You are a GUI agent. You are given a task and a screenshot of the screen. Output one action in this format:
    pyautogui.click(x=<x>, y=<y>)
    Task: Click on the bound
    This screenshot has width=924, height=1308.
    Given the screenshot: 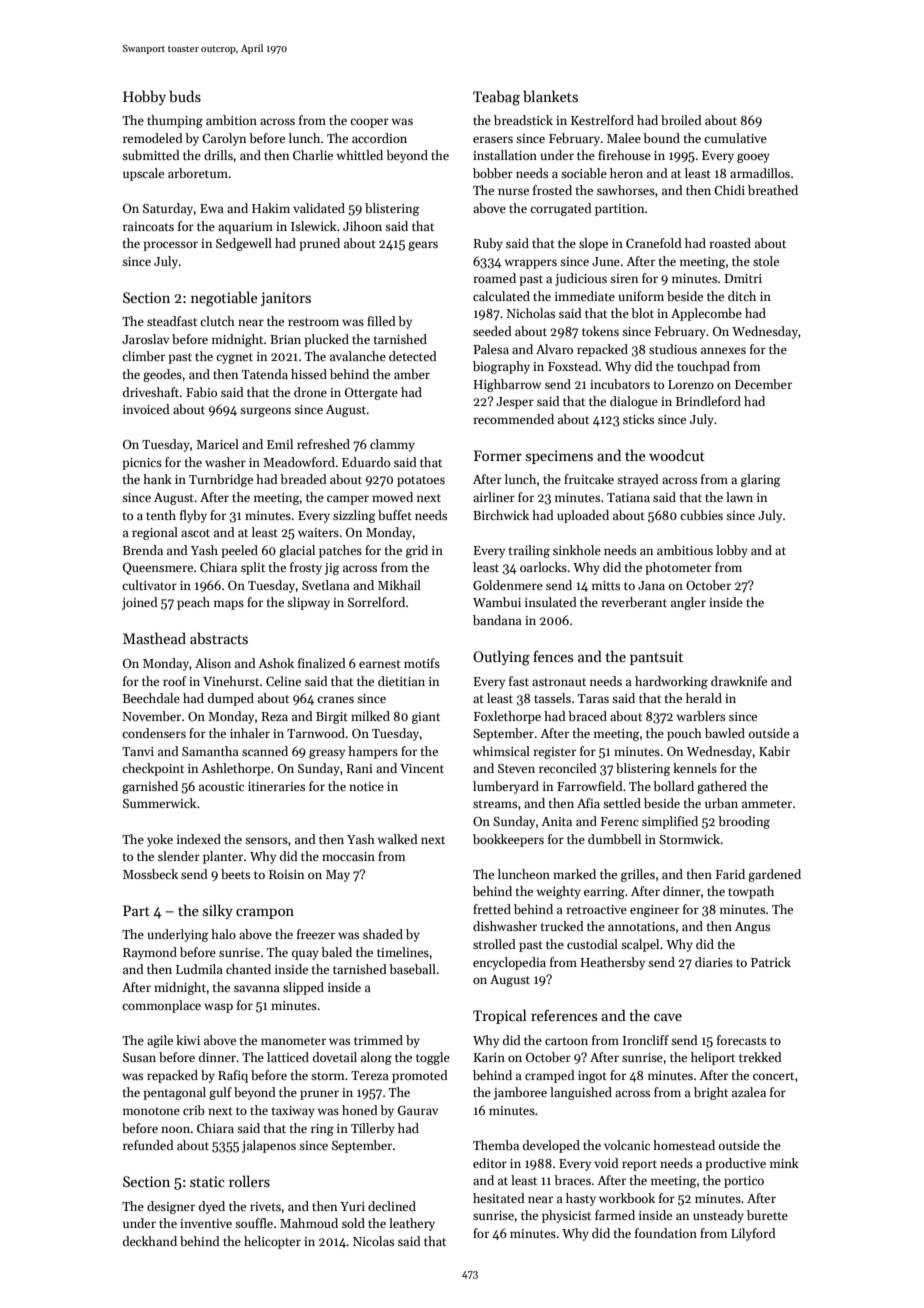 What is the action you would take?
    pyautogui.click(x=661, y=138)
